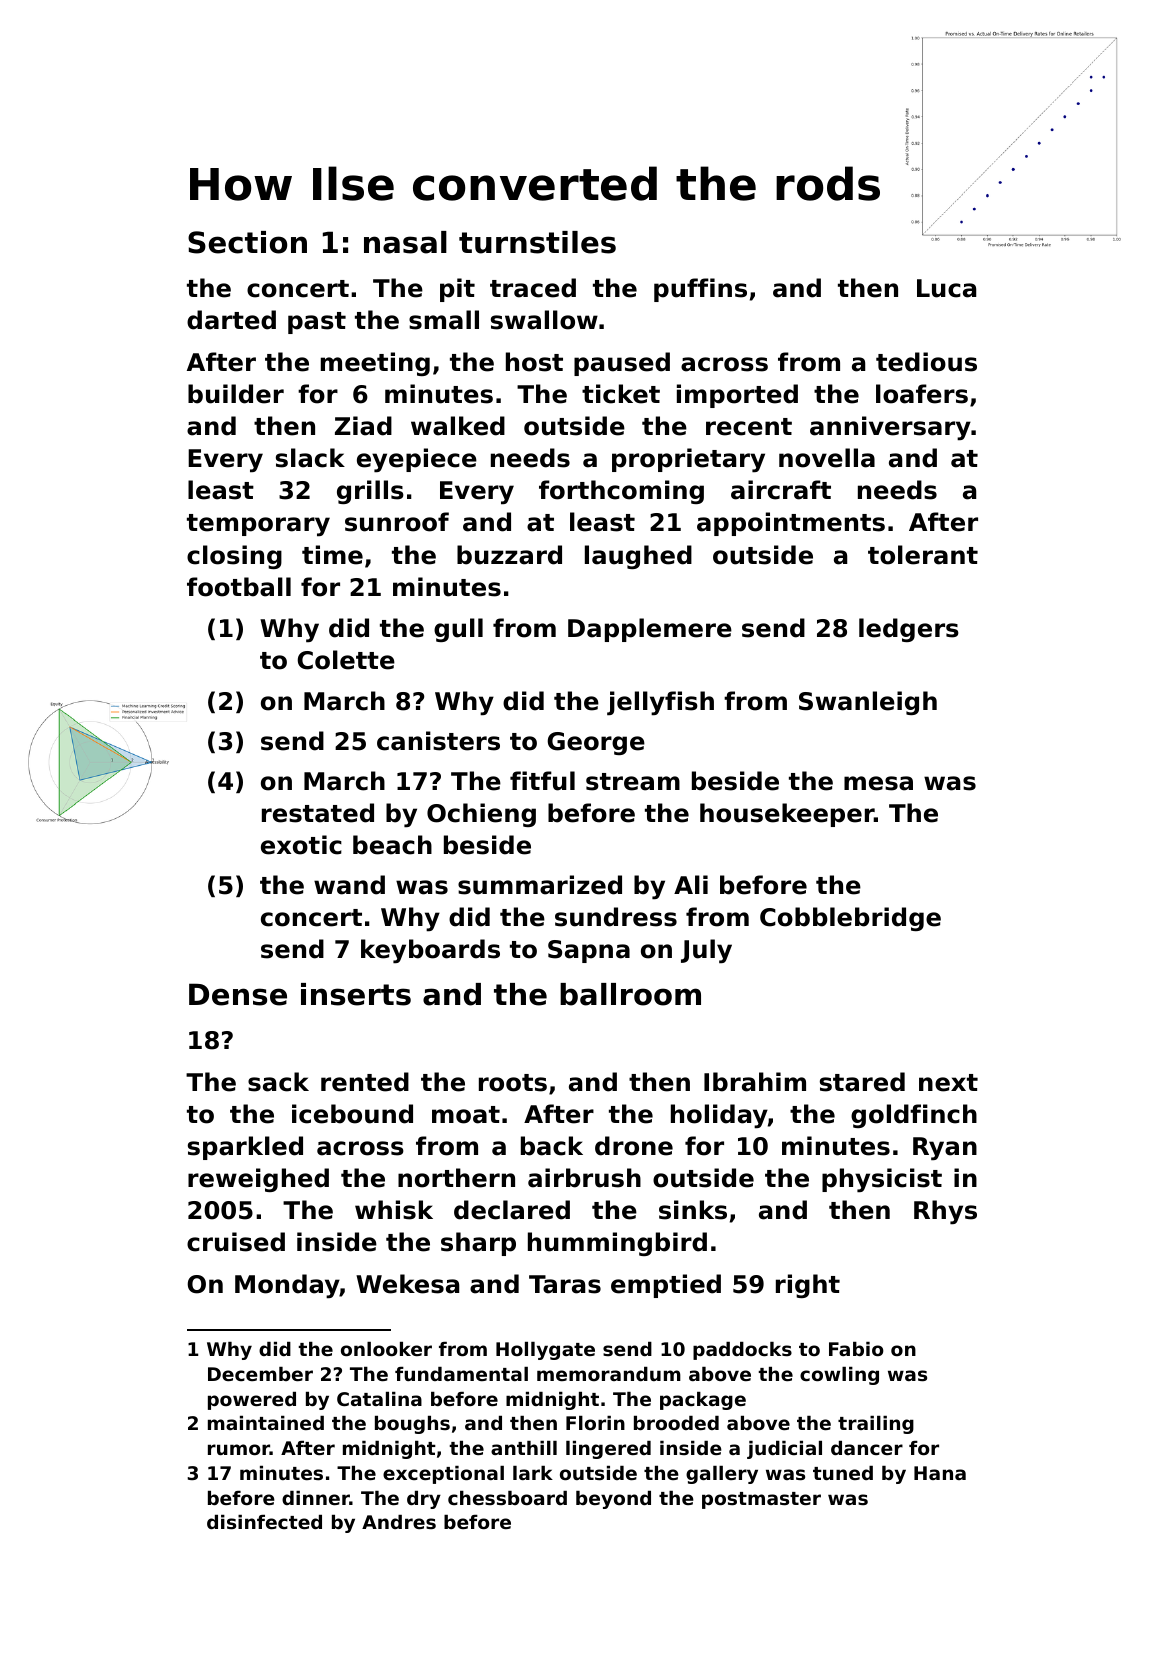 The image size is (1165, 1654). What do you see at coordinates (700, 290) in the page?
I see `puffins` at bounding box center [700, 290].
